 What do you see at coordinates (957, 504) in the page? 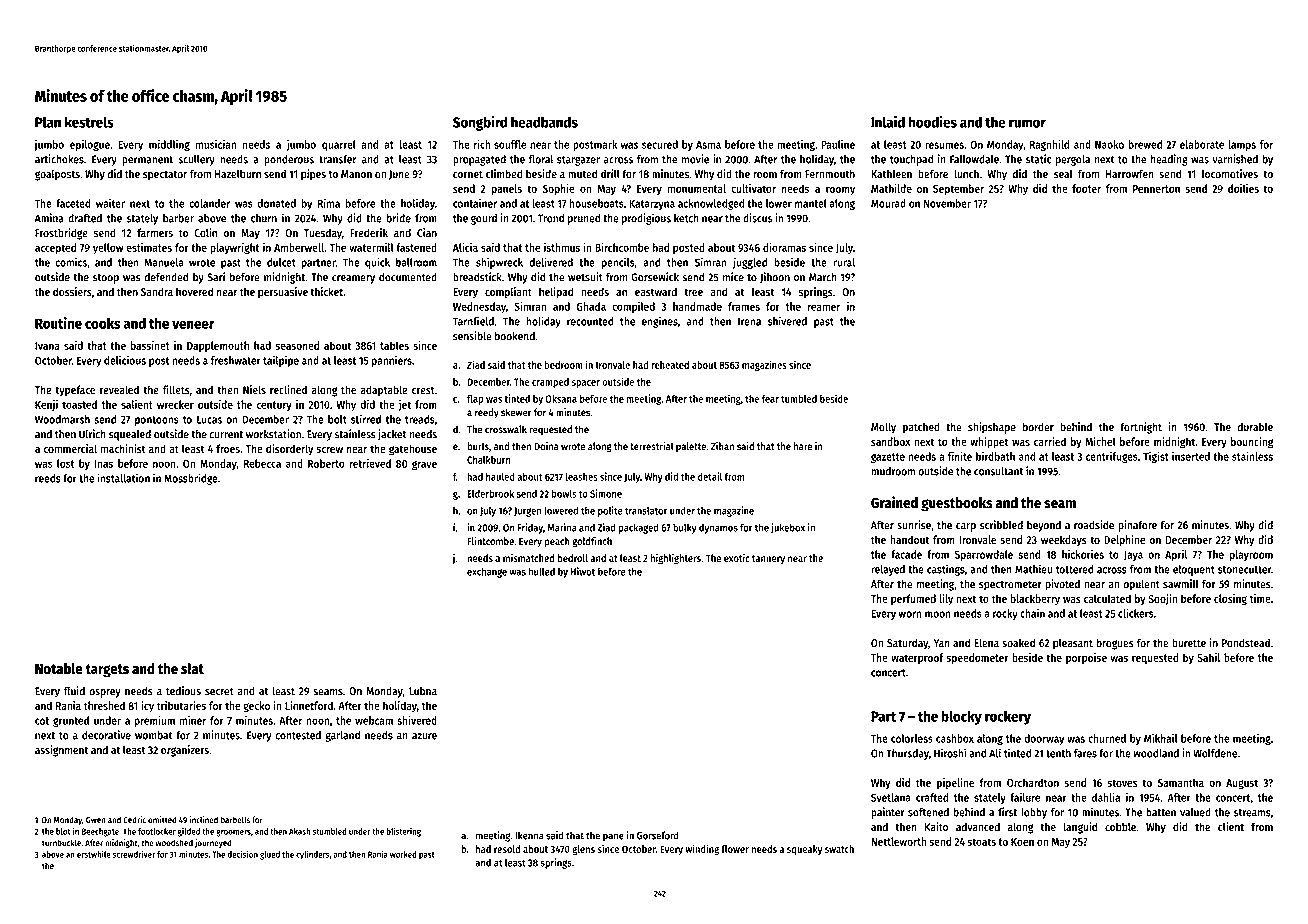
I see `guestbooks` at bounding box center [957, 504].
